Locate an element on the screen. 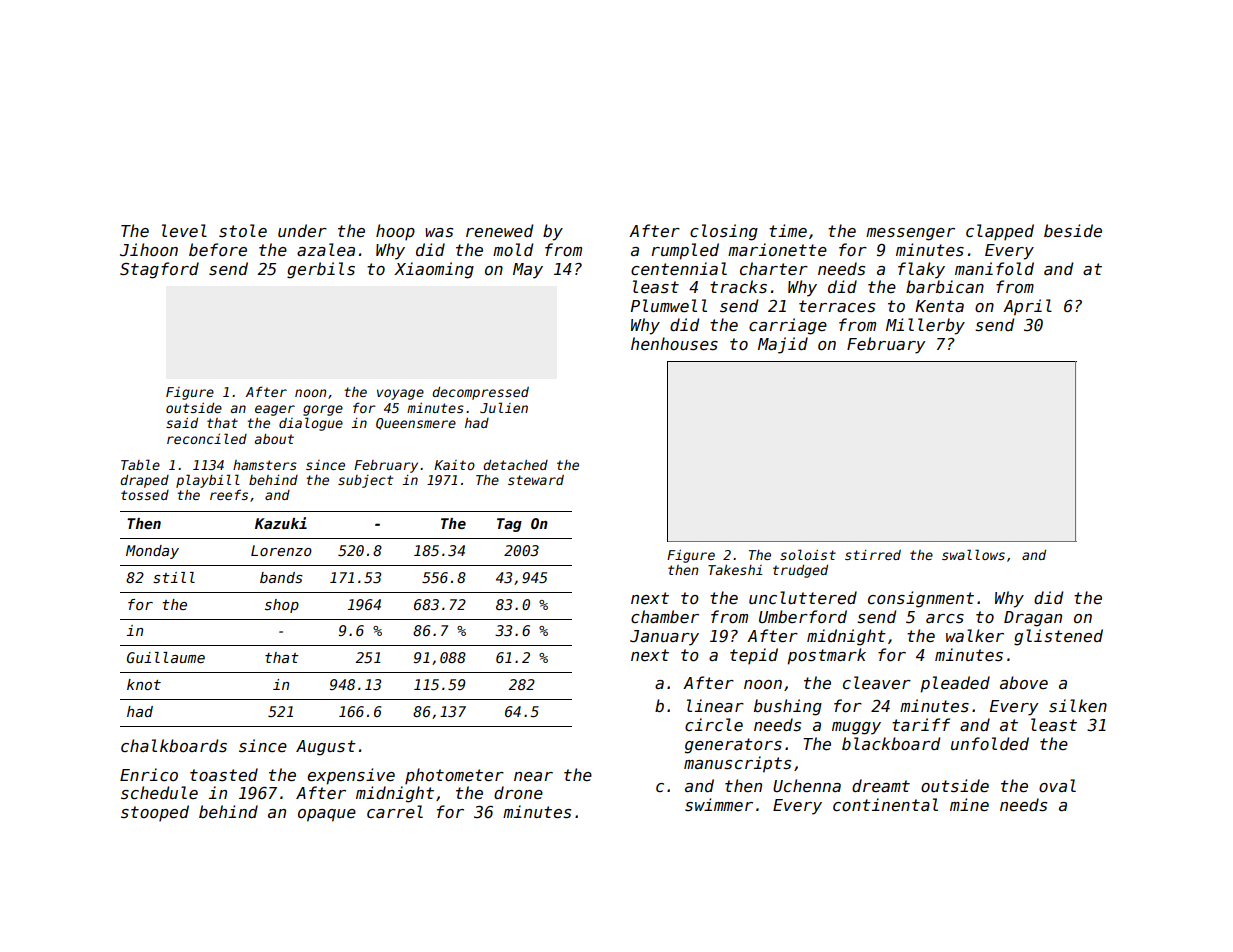 Image resolution: width=1233 pixels, height=952 pixels. mine is located at coordinates (969, 804).
